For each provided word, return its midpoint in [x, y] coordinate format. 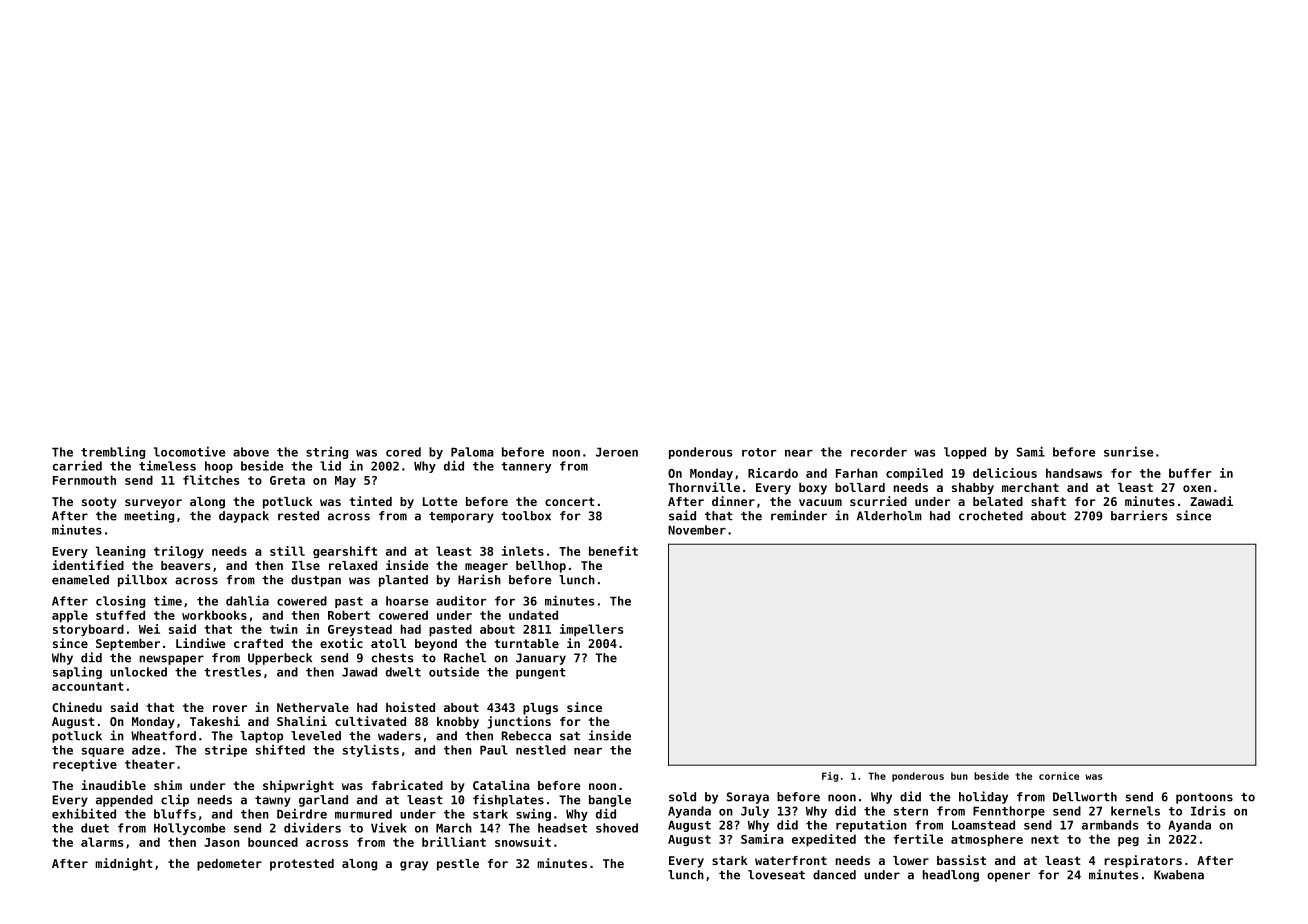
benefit [613, 551]
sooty [99, 503]
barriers [1139, 515]
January [541, 659]
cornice [1059, 776]
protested [302, 865]
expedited [824, 840]
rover [230, 708]
